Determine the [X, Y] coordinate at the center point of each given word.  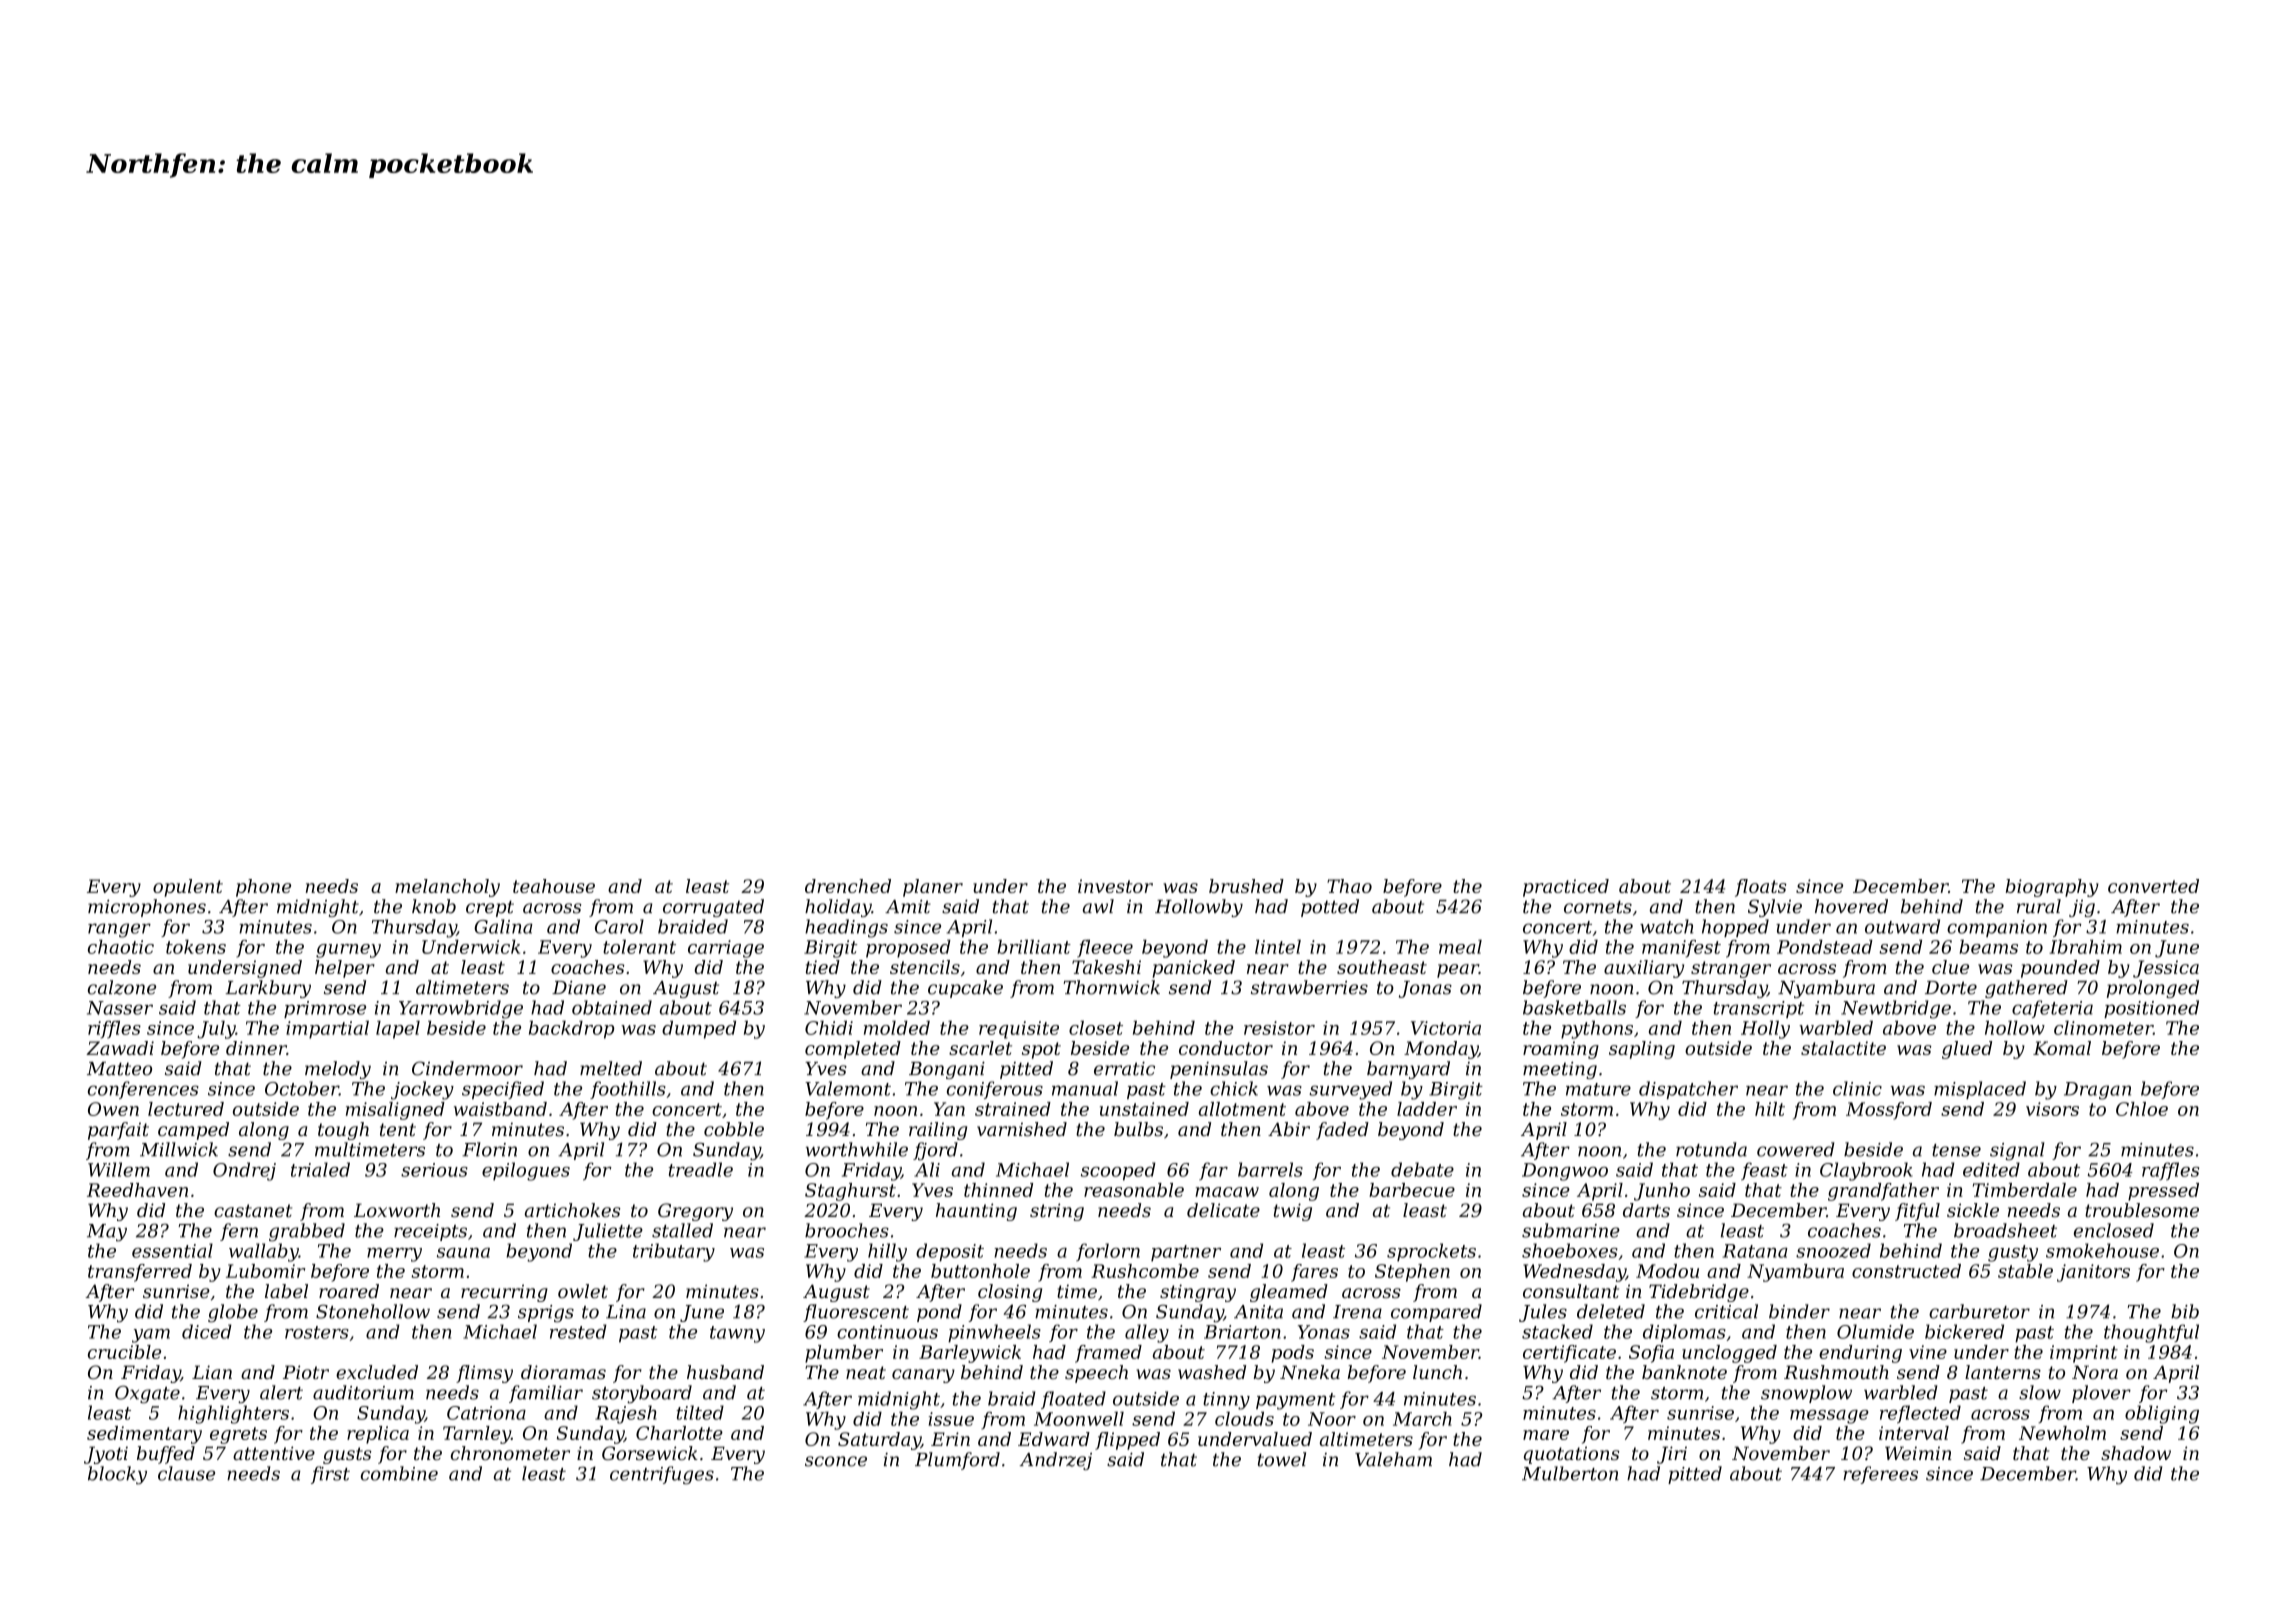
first [330, 1475]
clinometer [2103, 1028]
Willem [119, 1169]
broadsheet [2005, 1230]
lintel [1278, 947]
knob [434, 906]
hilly [887, 1252]
